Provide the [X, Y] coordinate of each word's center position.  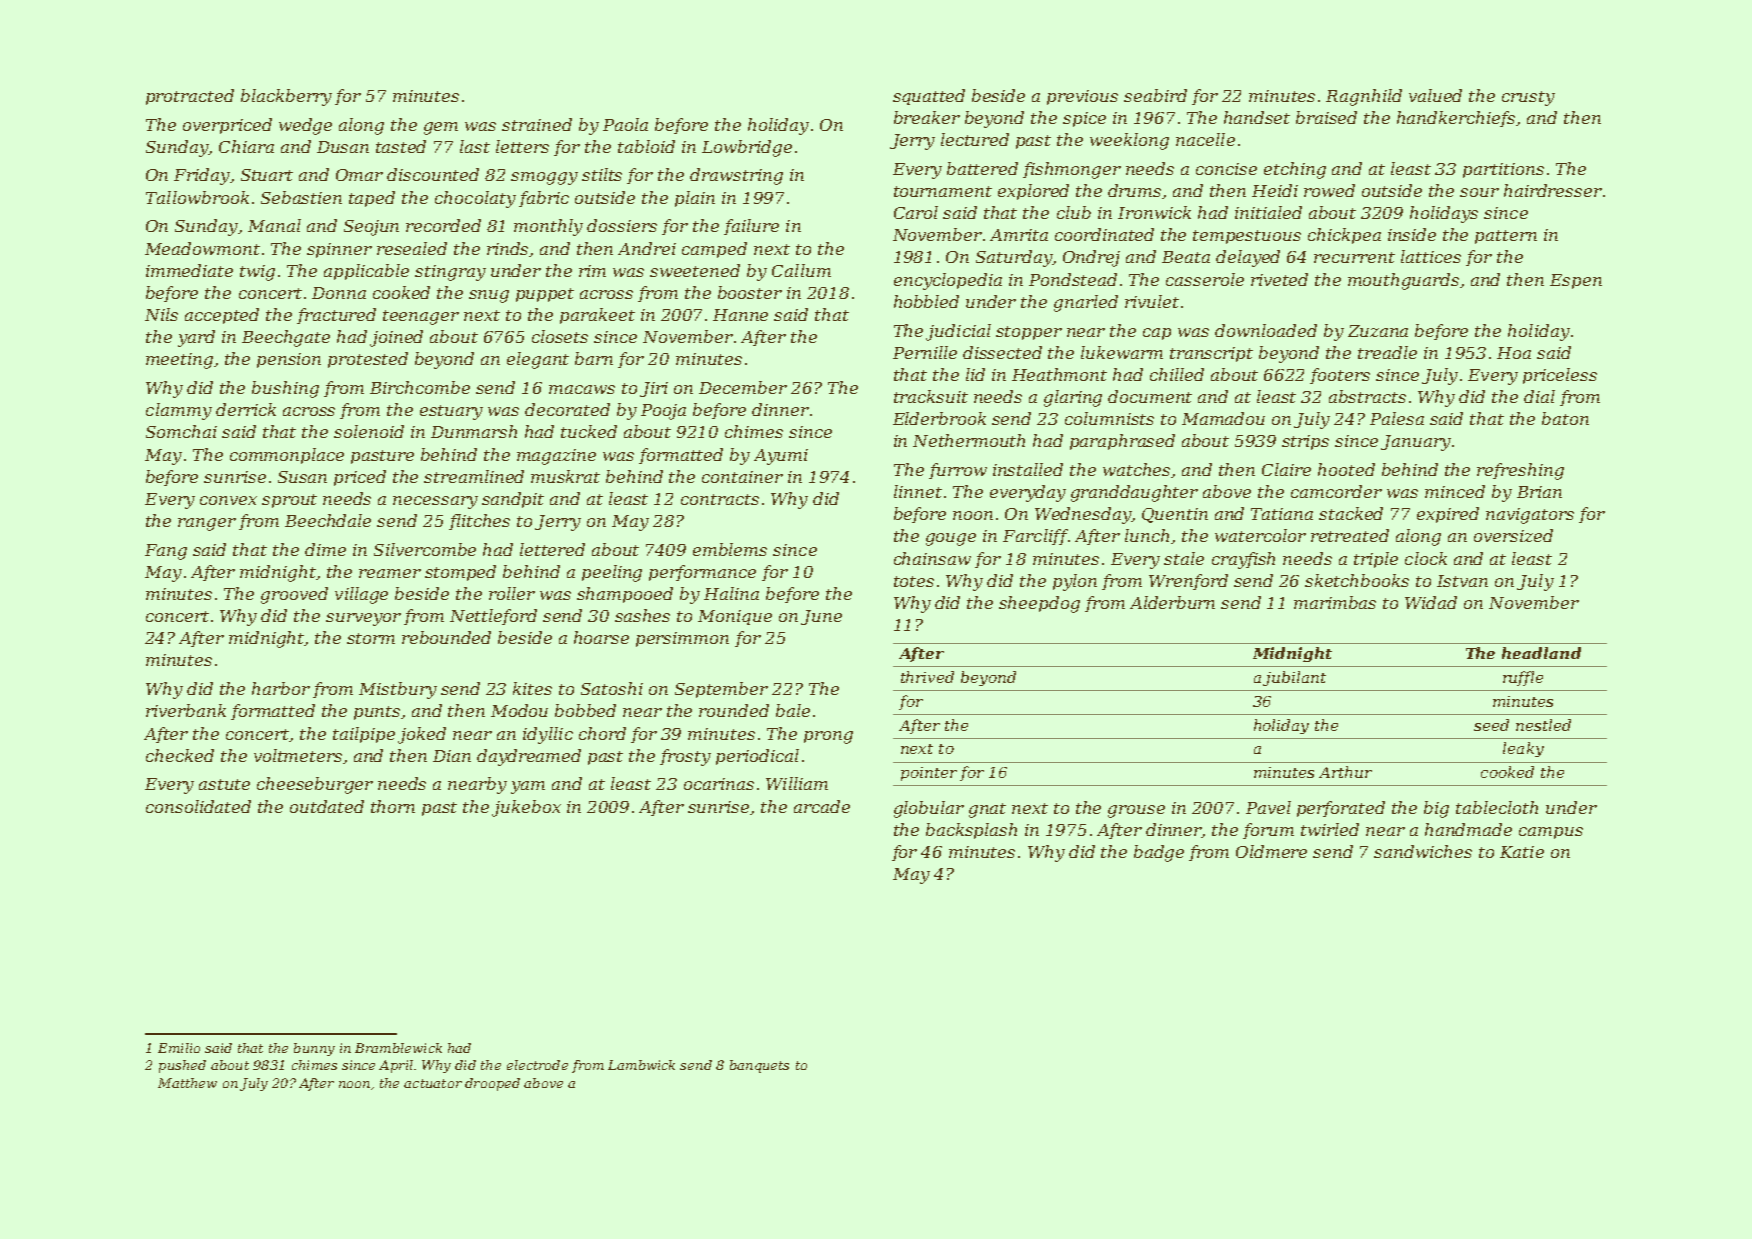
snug [489, 296]
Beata [1186, 257]
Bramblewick [398, 1048]
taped [372, 199]
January [1416, 443]
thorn [393, 806]
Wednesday [1083, 515]
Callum [801, 270]
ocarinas [719, 784]
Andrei [647, 248]
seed [1491, 725]
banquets [759, 1066]
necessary [435, 502]
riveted [1279, 279]
